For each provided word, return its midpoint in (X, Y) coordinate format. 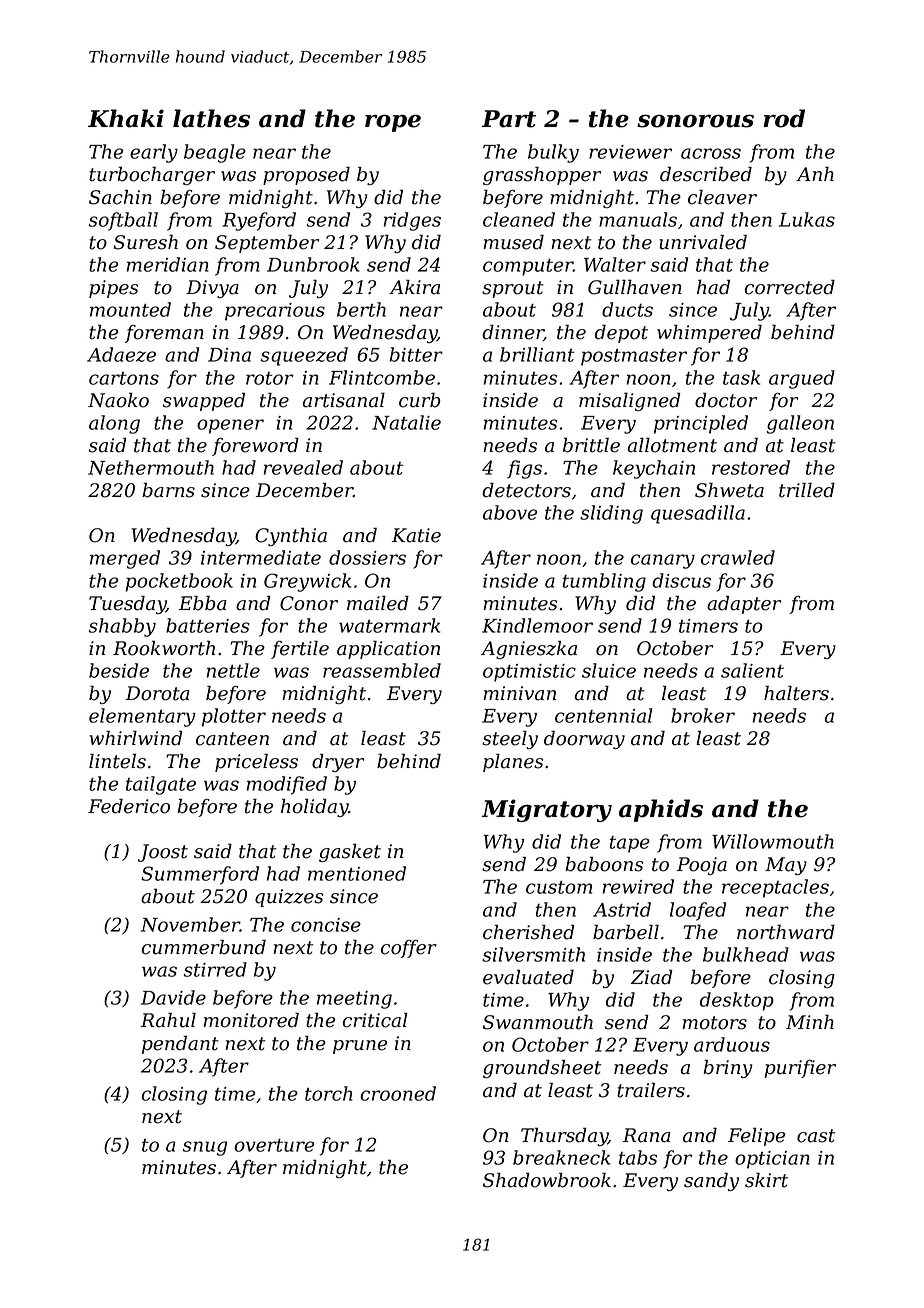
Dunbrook (313, 264)
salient (752, 670)
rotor (269, 378)
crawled (738, 557)
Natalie (406, 422)
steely (510, 740)
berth (361, 309)
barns (168, 490)
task (741, 377)
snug (205, 1148)
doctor (726, 400)
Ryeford (259, 221)
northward (786, 932)
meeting (354, 1000)
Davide (173, 997)
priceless (256, 762)
